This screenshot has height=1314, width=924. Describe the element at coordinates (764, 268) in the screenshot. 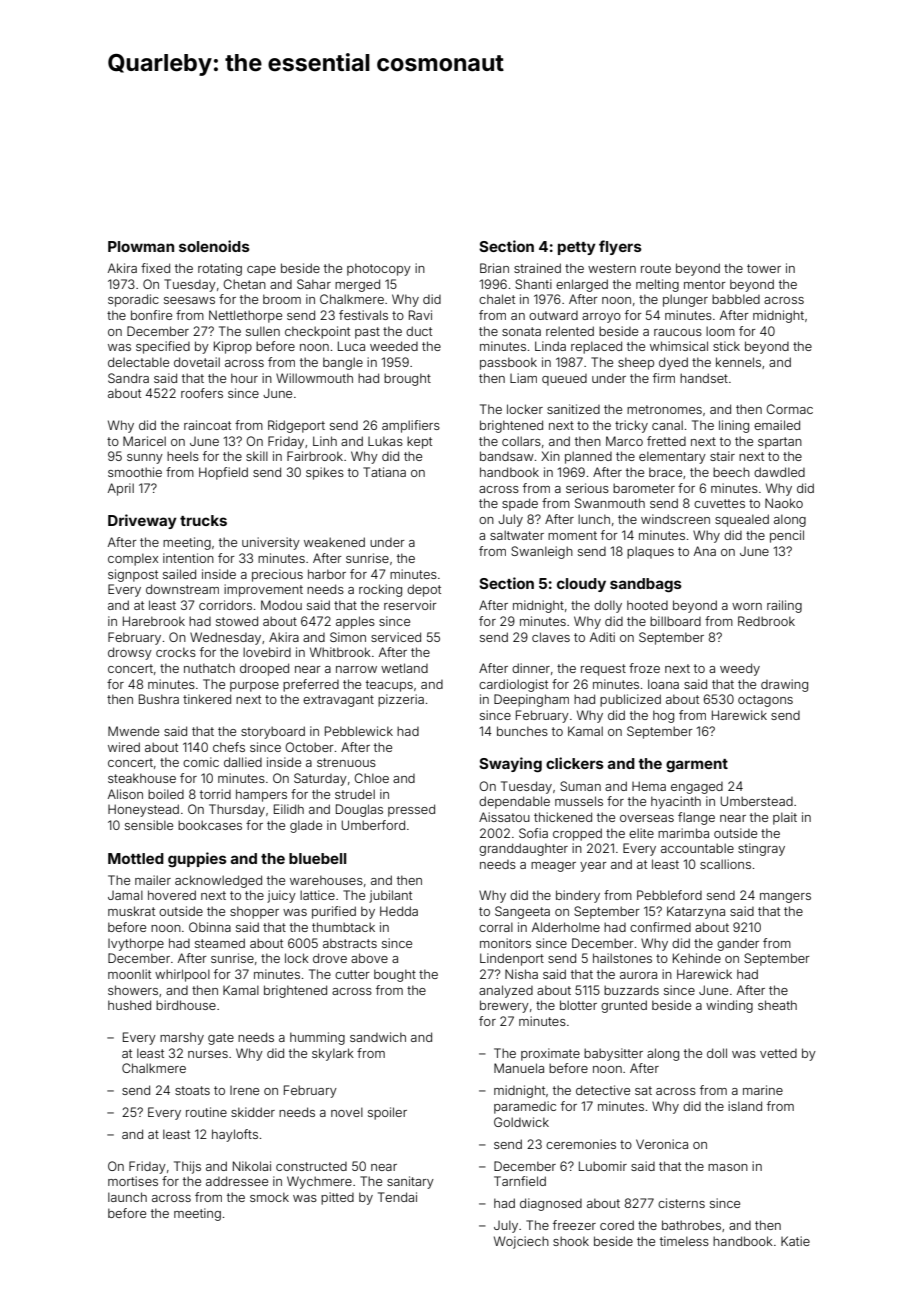

I see `tower` at that location.
